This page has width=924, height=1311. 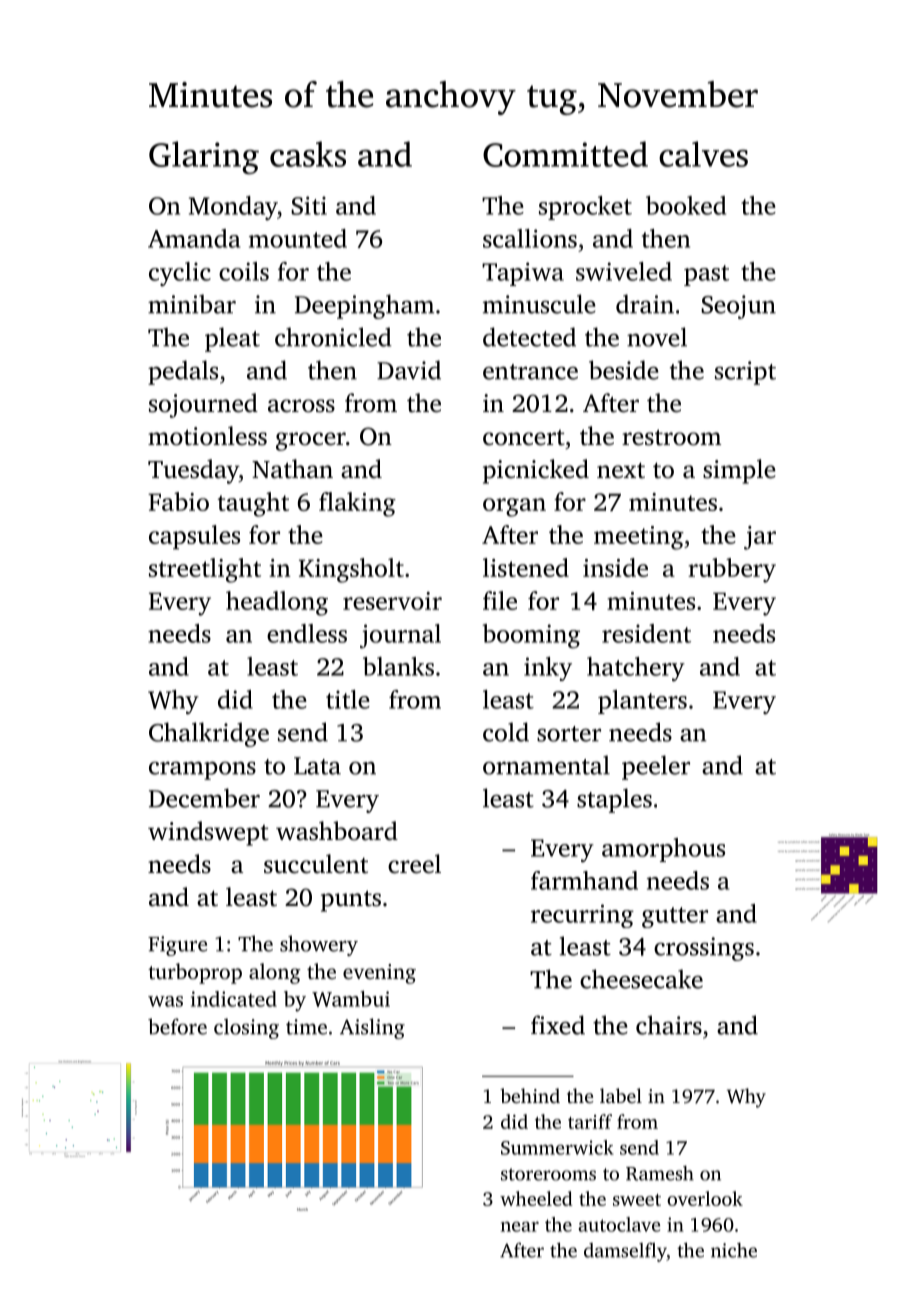 I want to click on script, so click(x=745, y=373).
